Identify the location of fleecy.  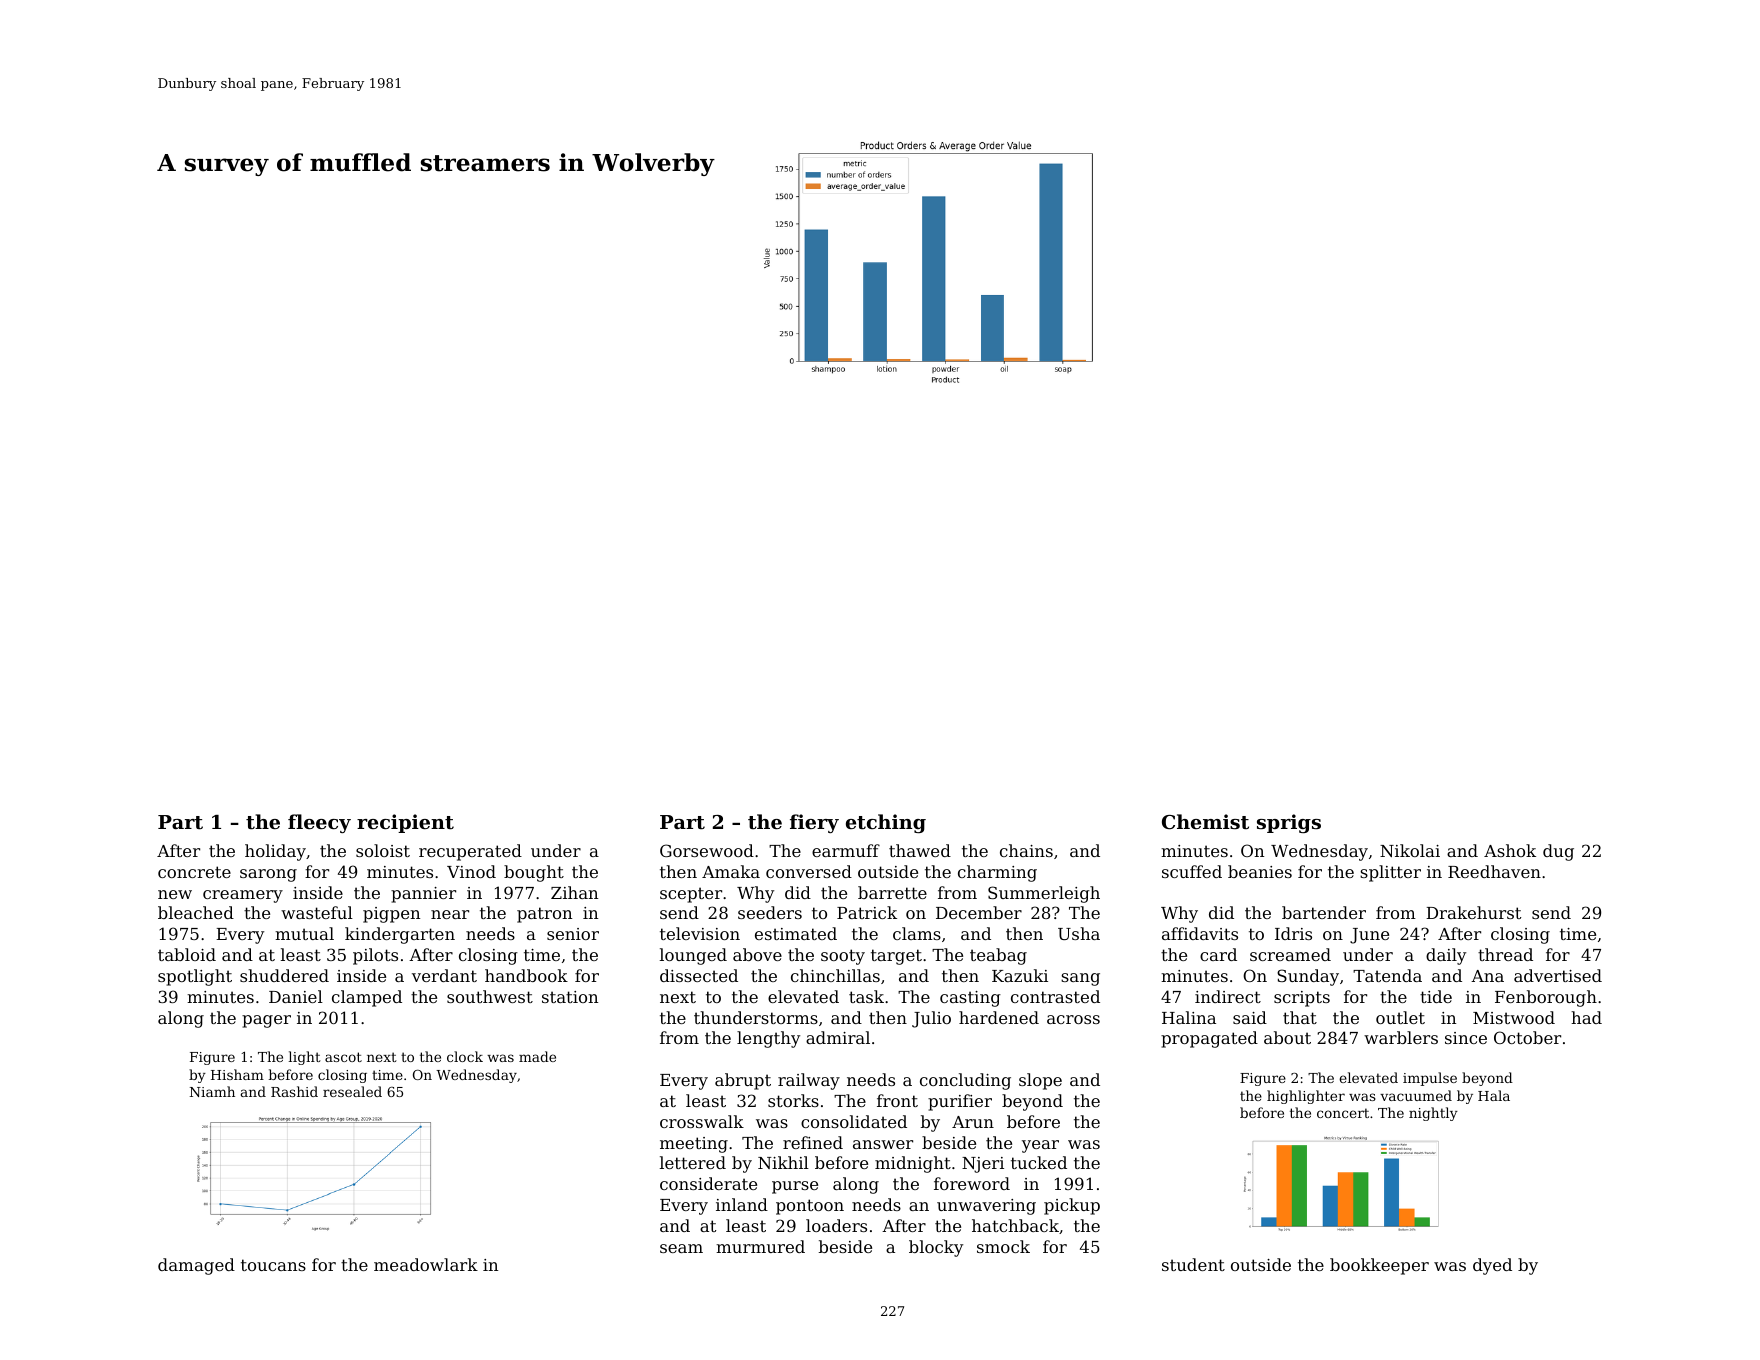
(319, 823).
